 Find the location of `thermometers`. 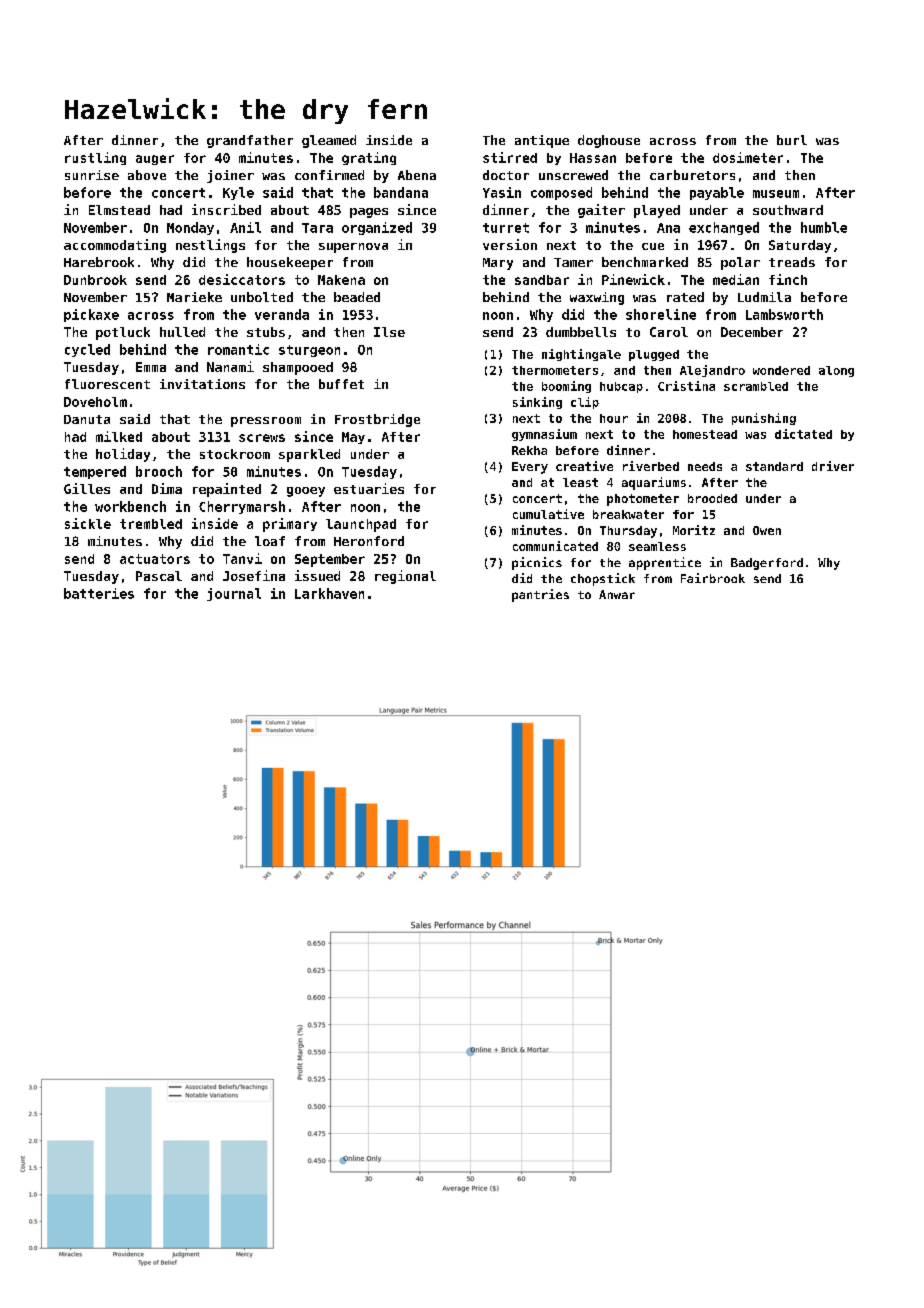

thermometers is located at coordinates (555, 370).
